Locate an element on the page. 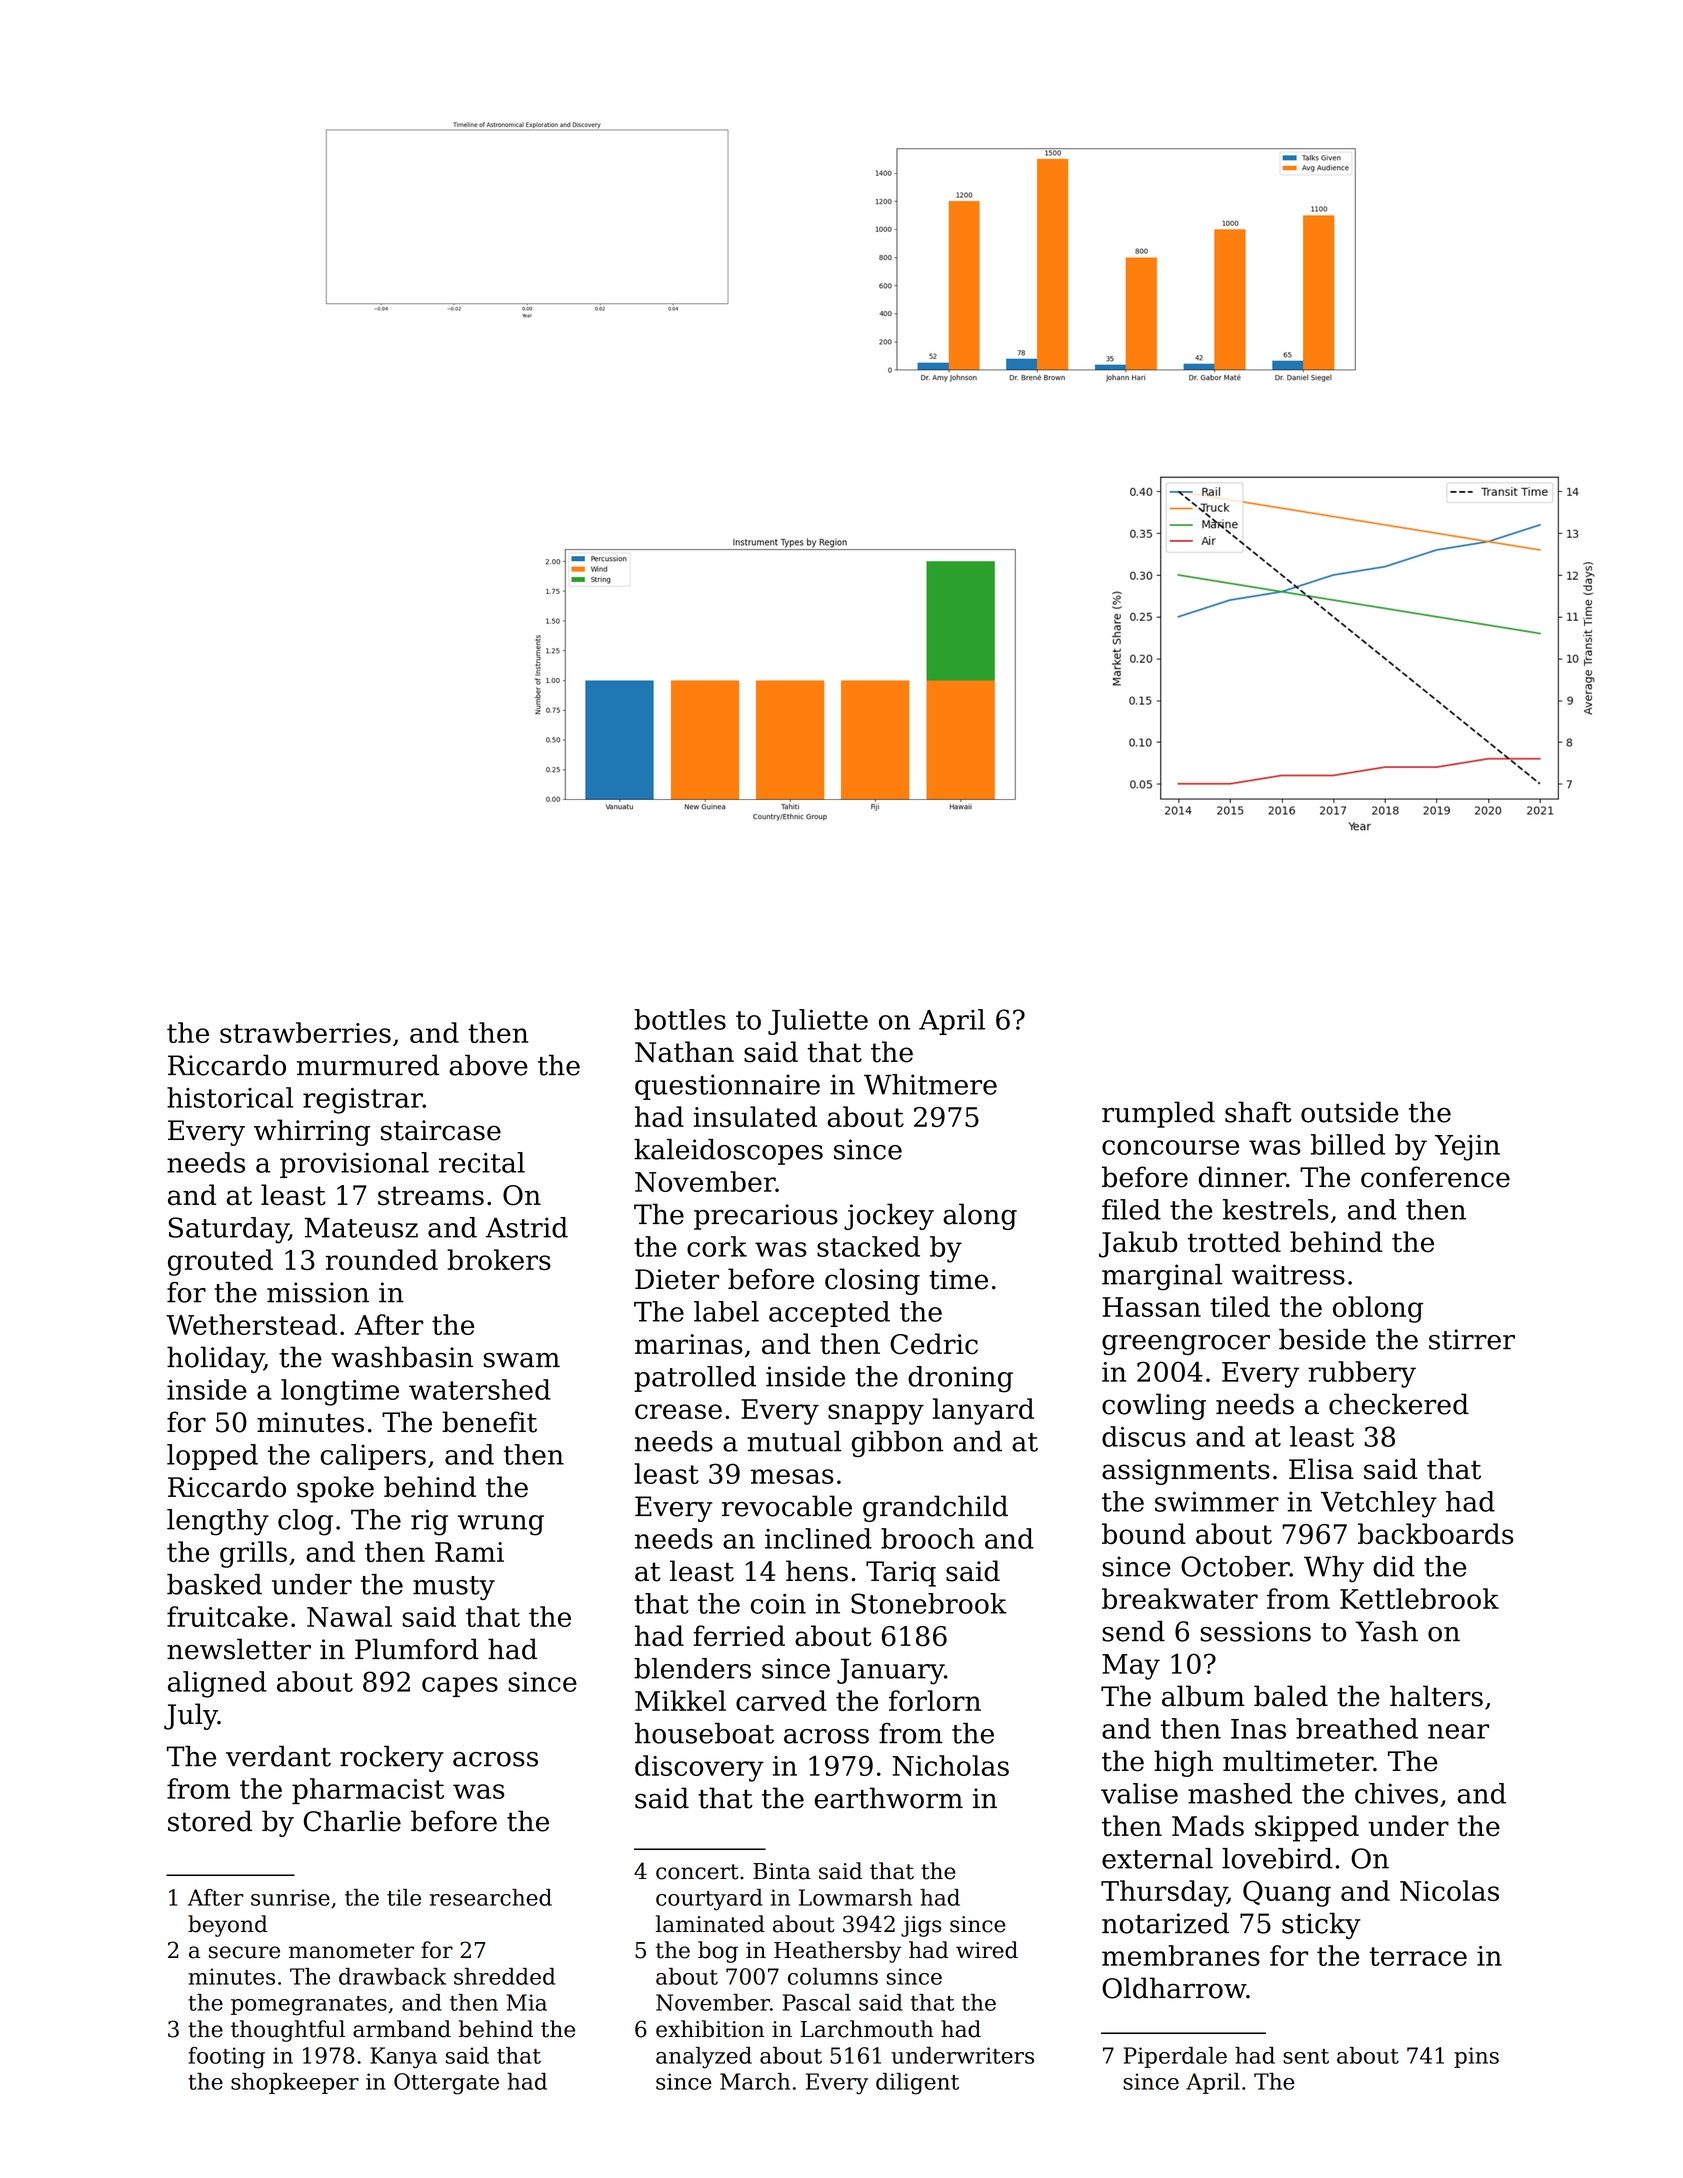 The width and height of the image is (1683, 2178). assignments is located at coordinates (1186, 1472).
